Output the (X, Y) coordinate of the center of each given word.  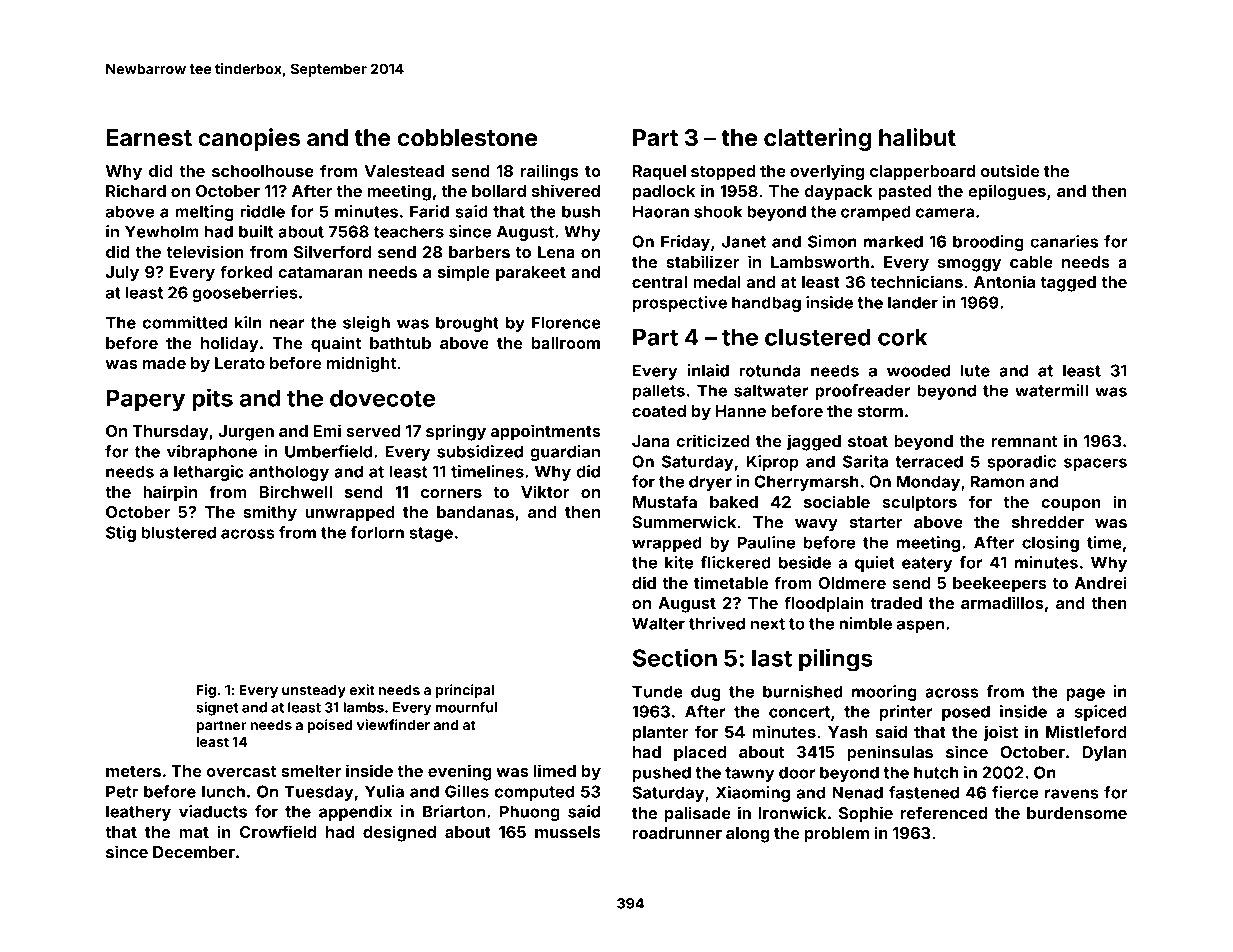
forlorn (377, 532)
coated (659, 411)
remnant (1024, 441)
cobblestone (467, 138)
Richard (136, 190)
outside (1010, 170)
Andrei (1100, 582)
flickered (735, 562)
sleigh (366, 324)
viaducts (213, 811)
